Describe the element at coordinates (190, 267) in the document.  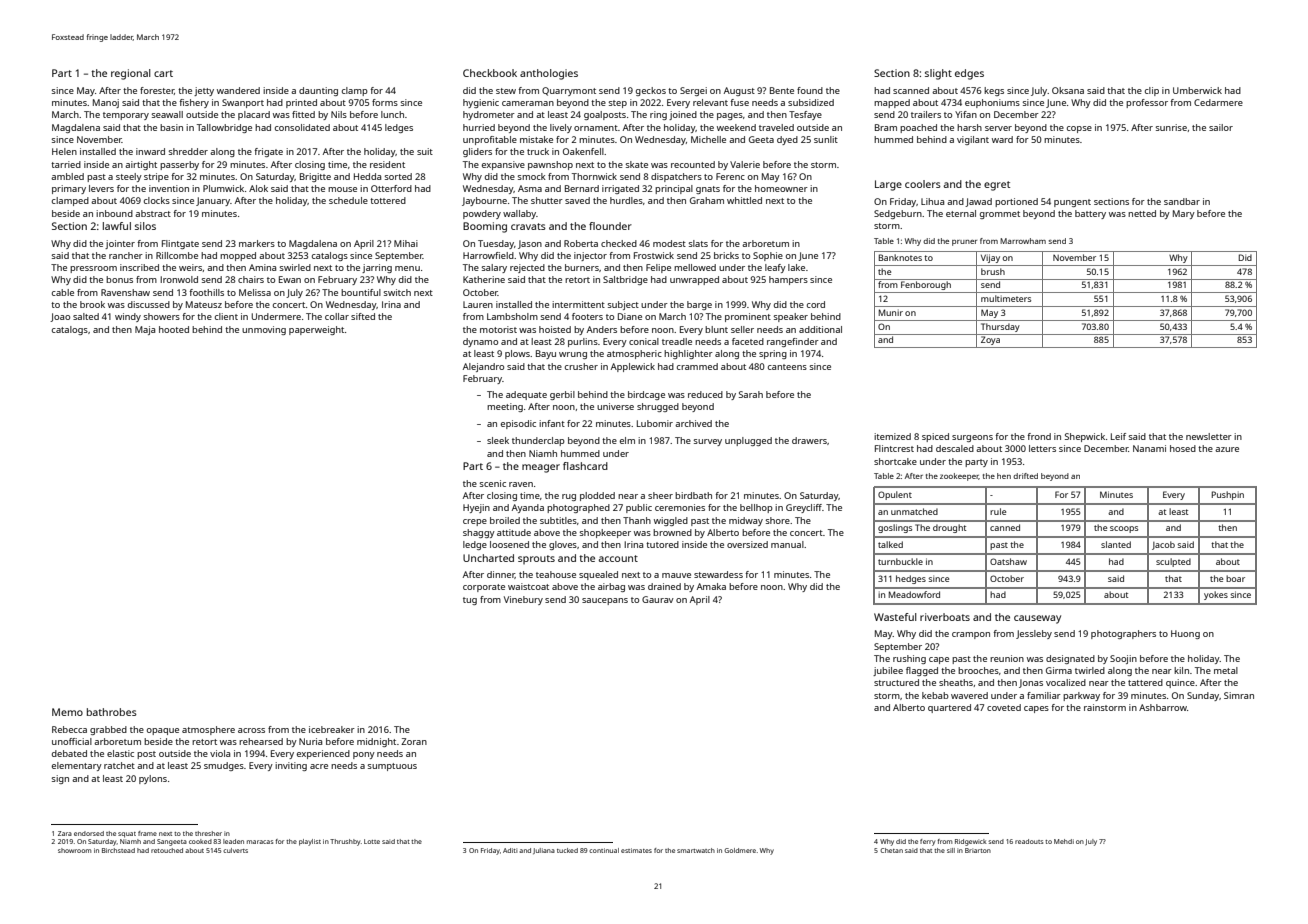
I see `weirs` at that location.
